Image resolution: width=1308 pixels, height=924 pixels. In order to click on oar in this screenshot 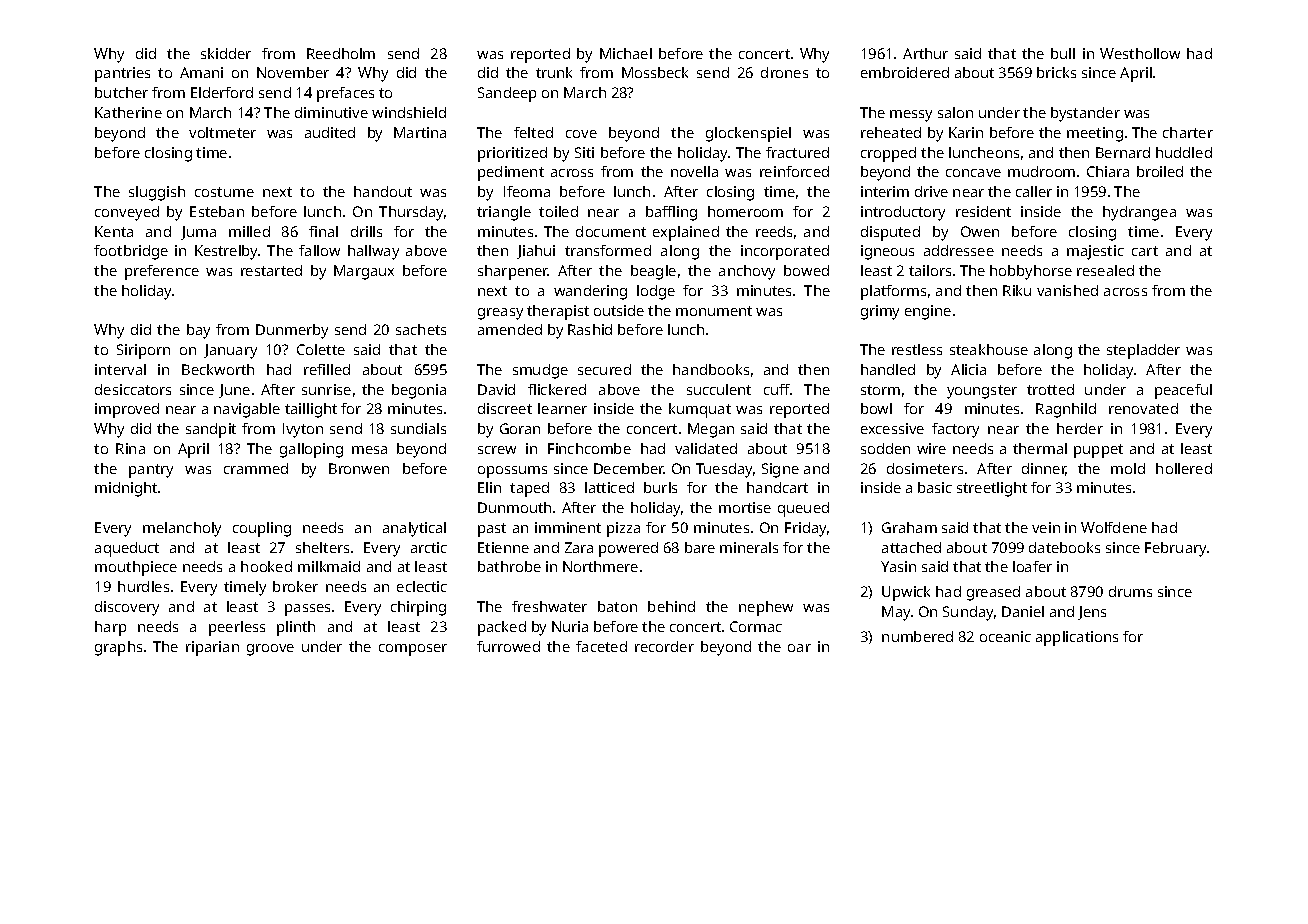, I will do `click(799, 648)`.
